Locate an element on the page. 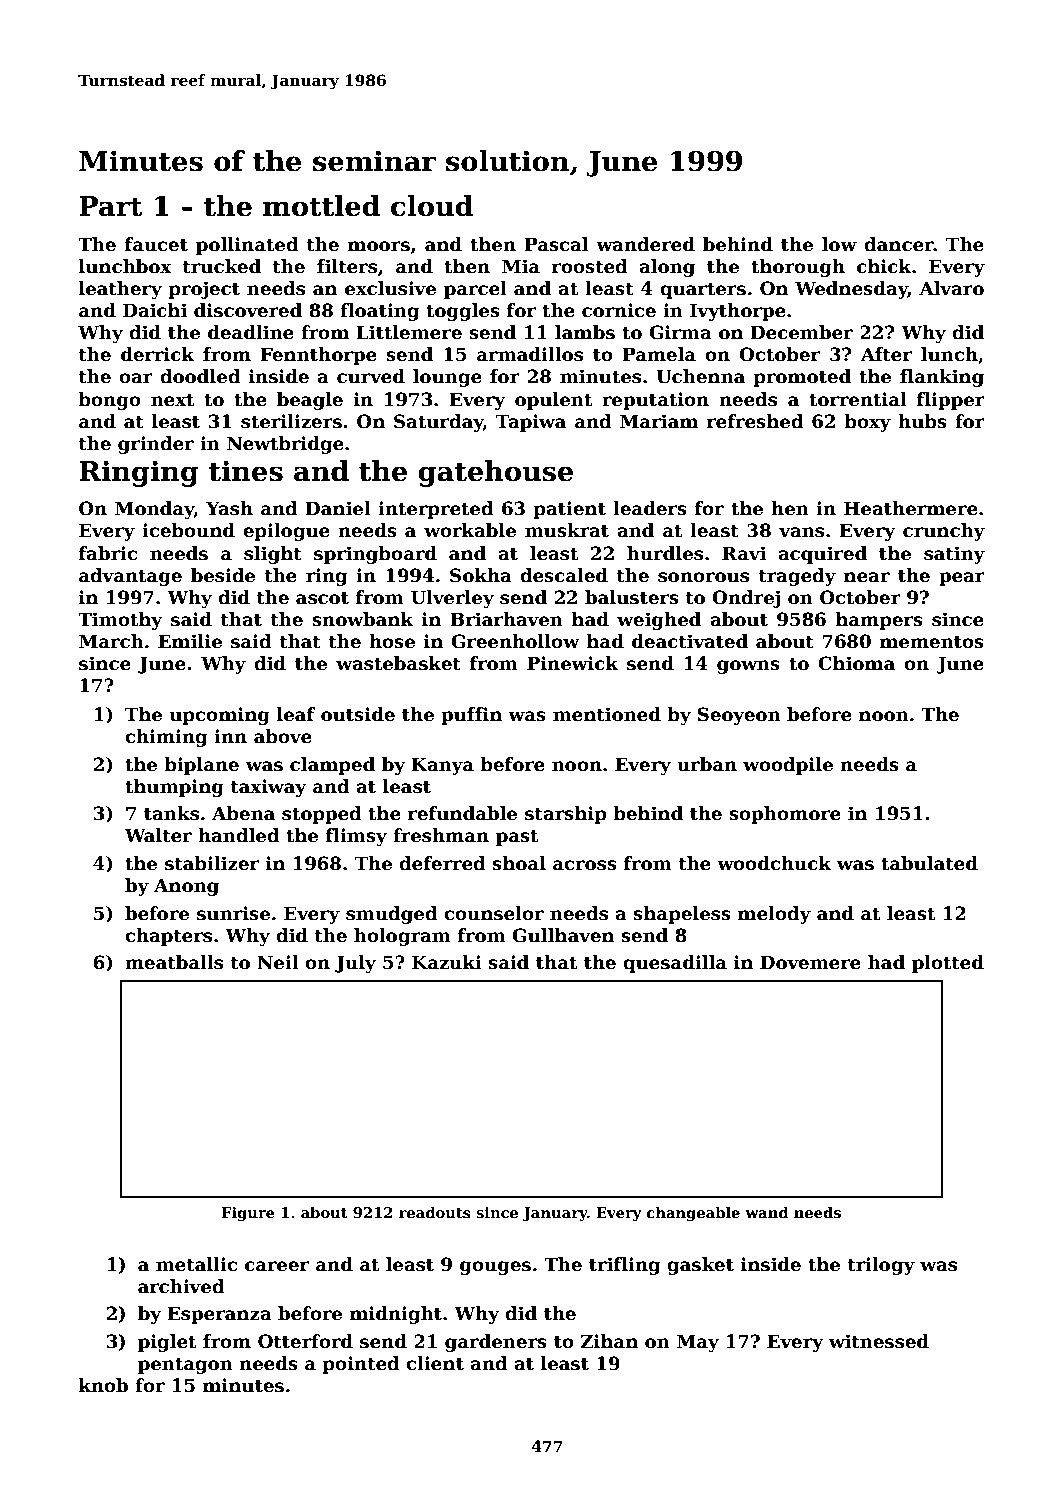  Dovemere is located at coordinates (810, 962).
